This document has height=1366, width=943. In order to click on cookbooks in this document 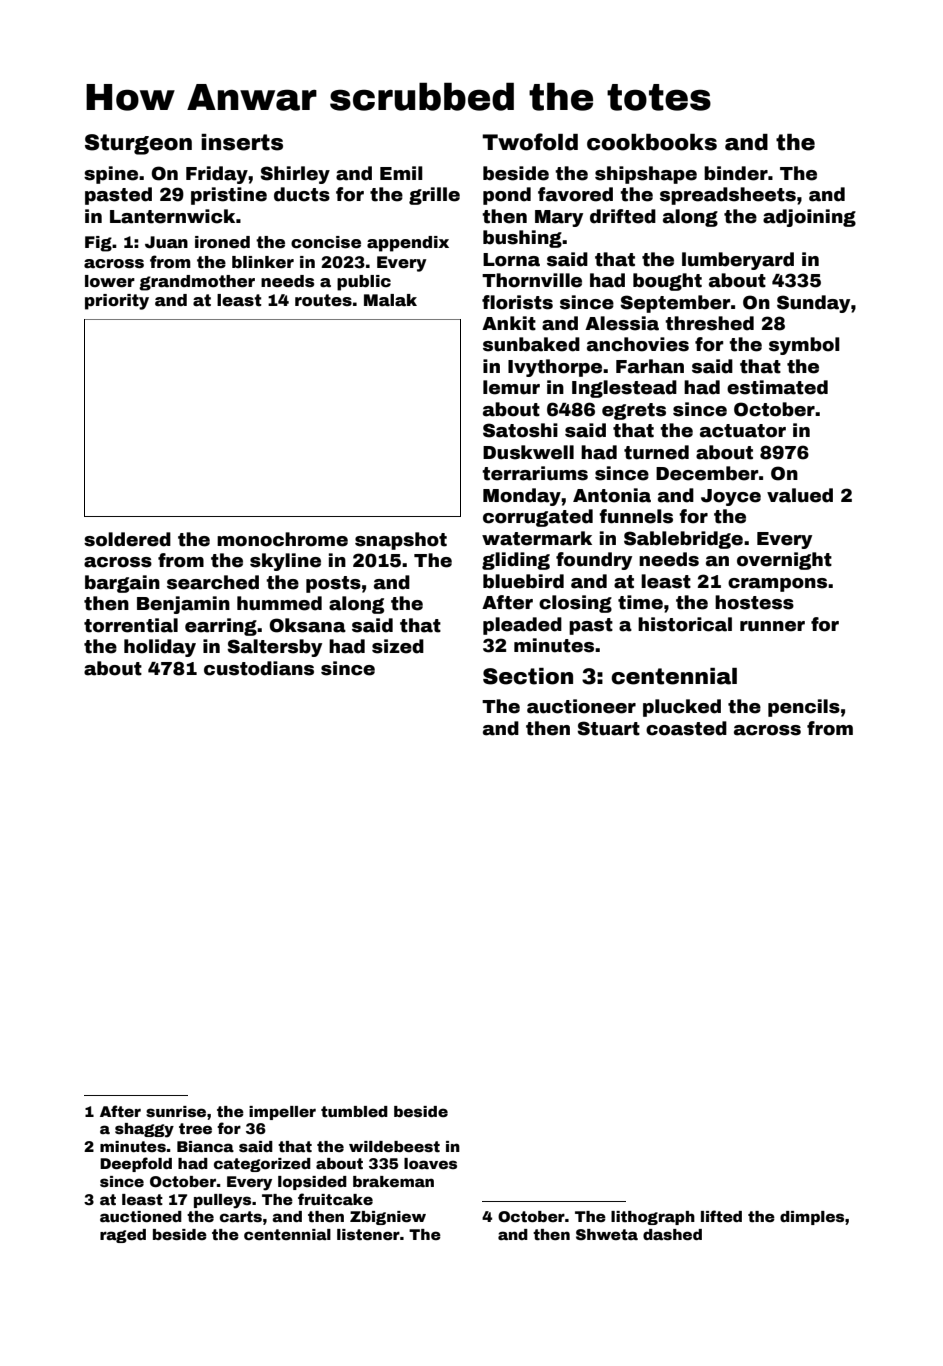, I will do `click(652, 142)`.
